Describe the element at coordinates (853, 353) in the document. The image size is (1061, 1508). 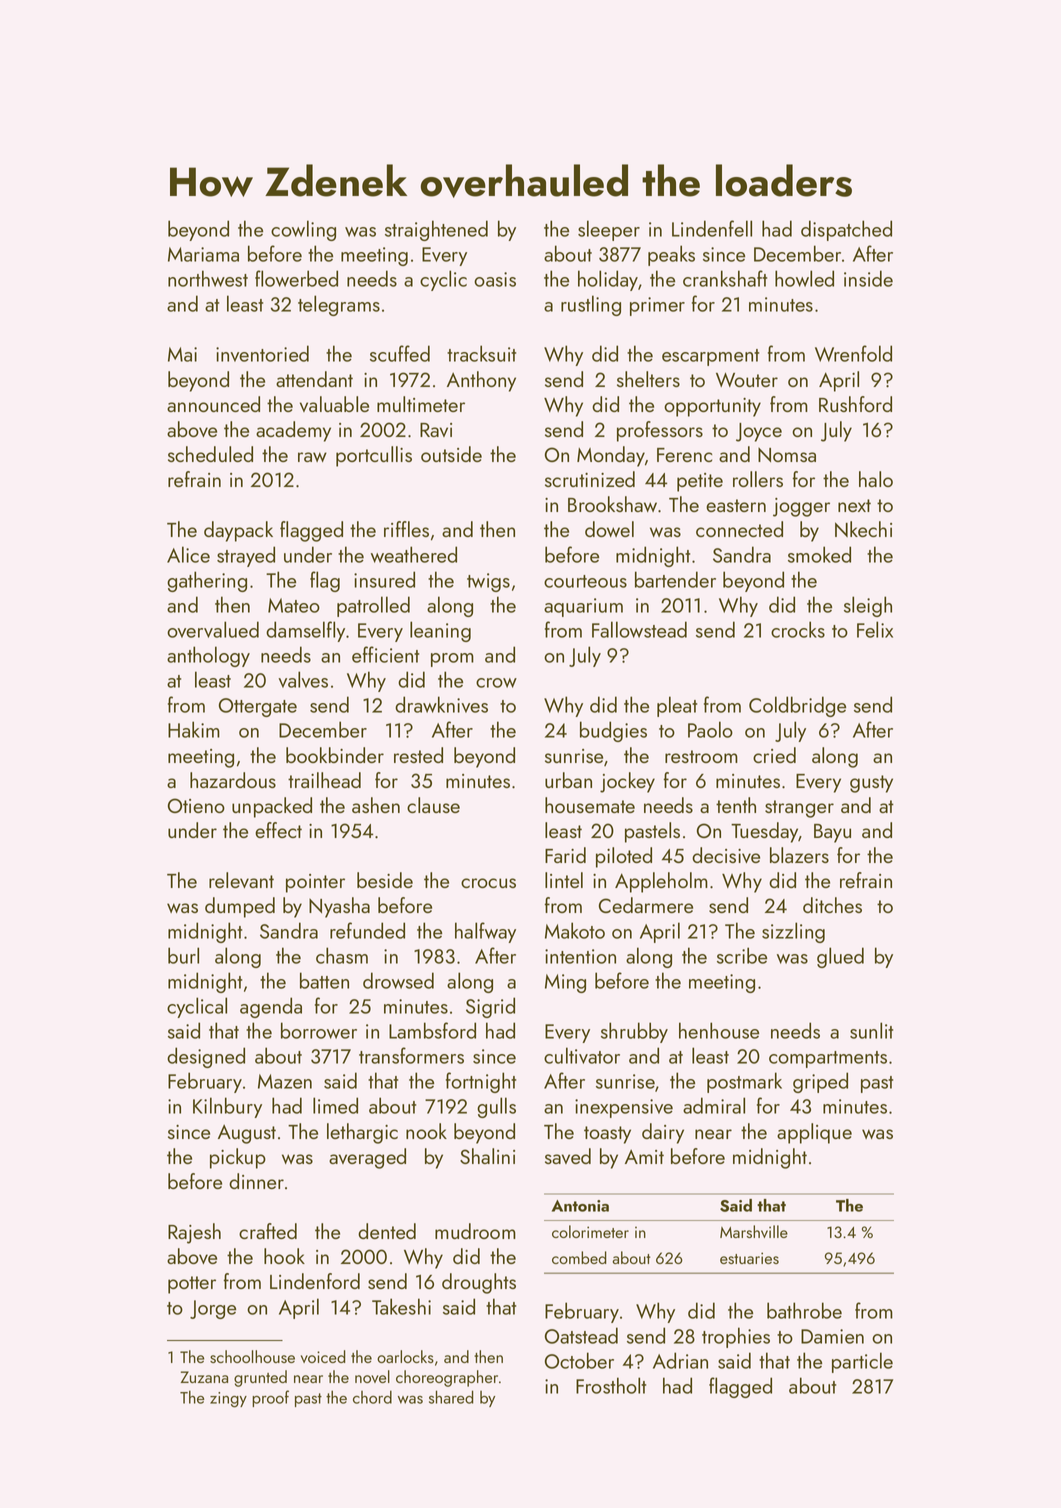
I see `Wrenfold` at that location.
